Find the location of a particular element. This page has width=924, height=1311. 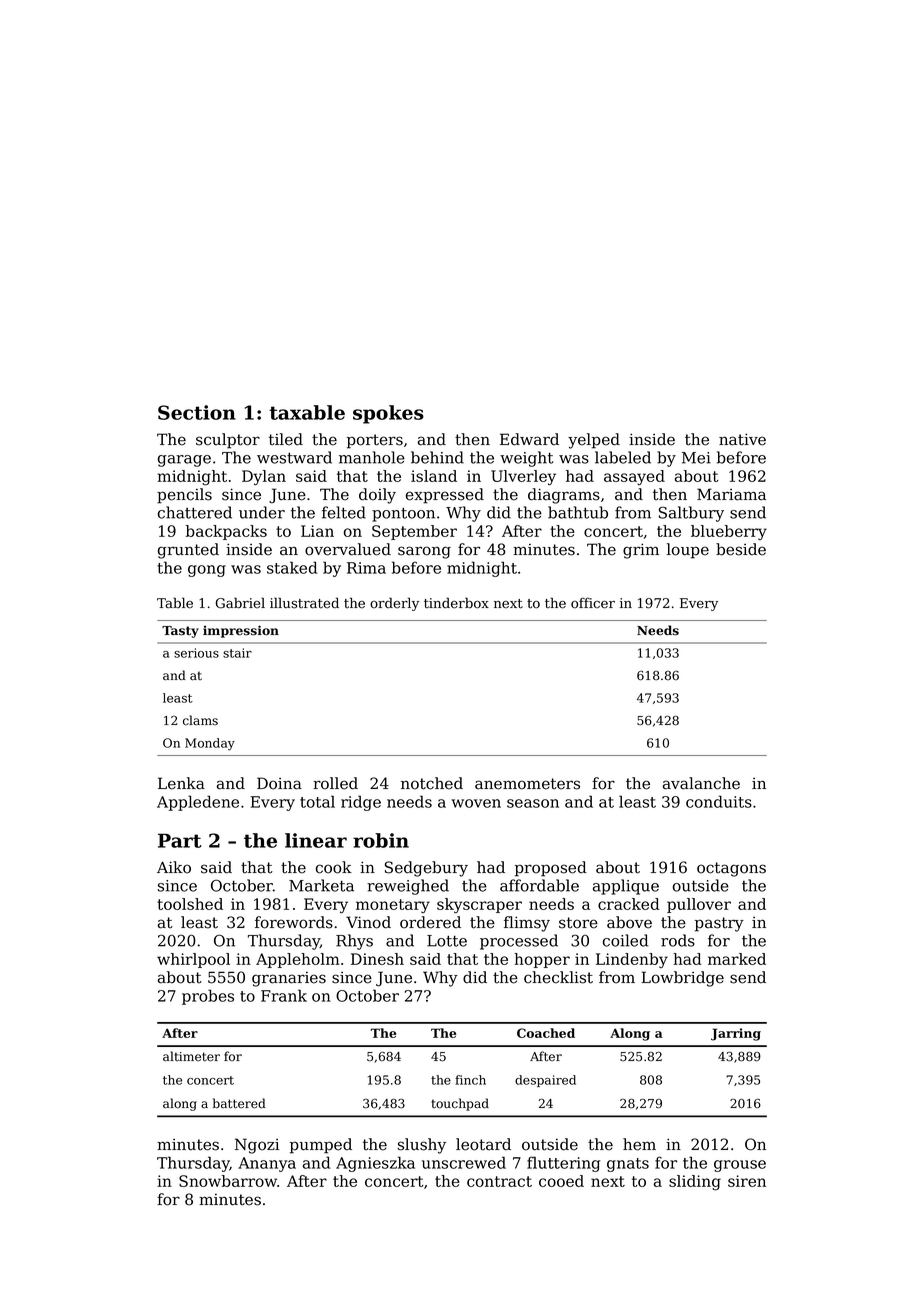

Section is located at coordinates (197, 412).
